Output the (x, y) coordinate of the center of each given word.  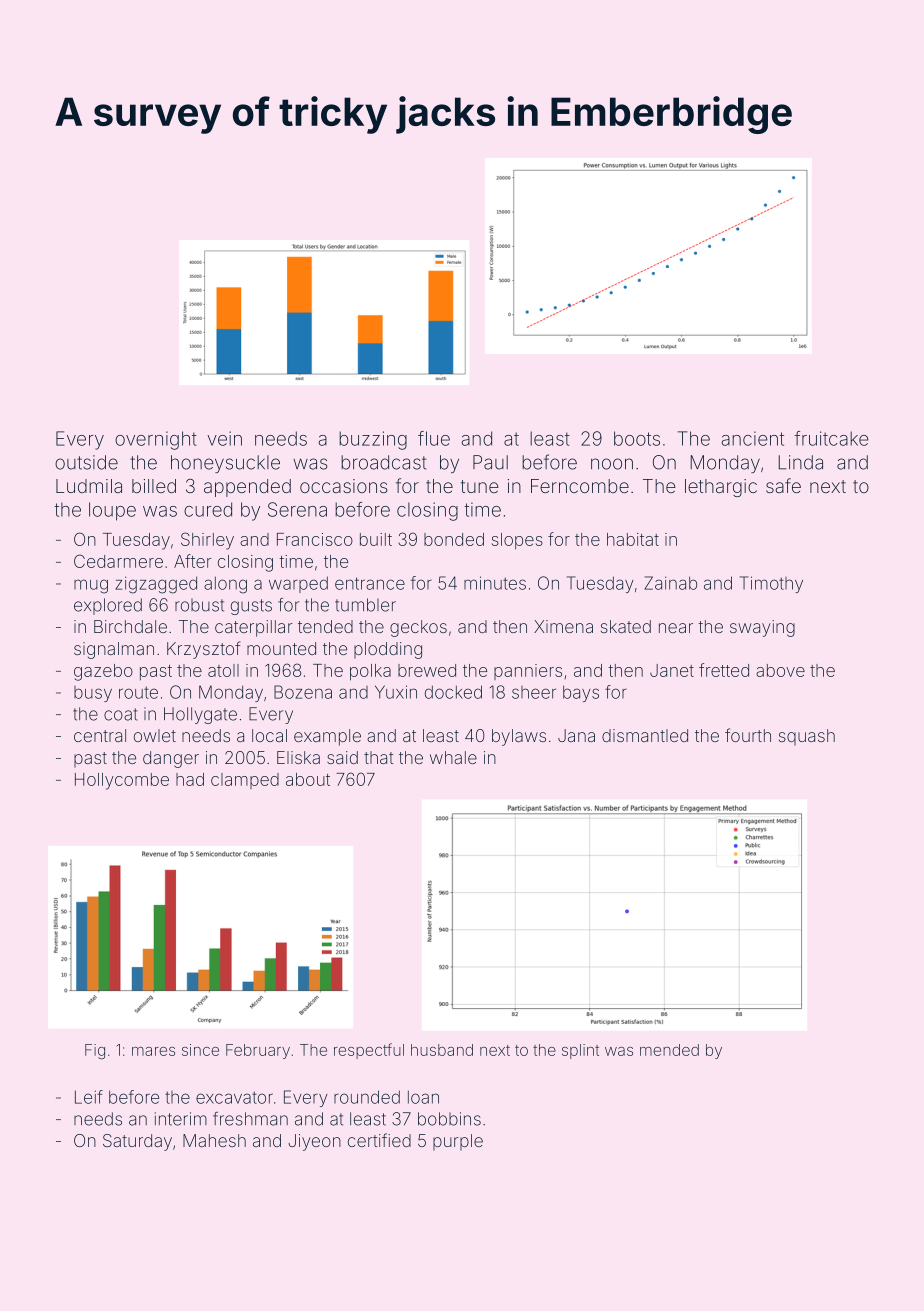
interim (181, 1119)
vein (224, 438)
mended (669, 1050)
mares (153, 1051)
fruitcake (831, 438)
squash (807, 737)
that (378, 757)
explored (108, 606)
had (190, 779)
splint (580, 1051)
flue (434, 438)
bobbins (449, 1119)
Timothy (771, 584)
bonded (454, 539)
